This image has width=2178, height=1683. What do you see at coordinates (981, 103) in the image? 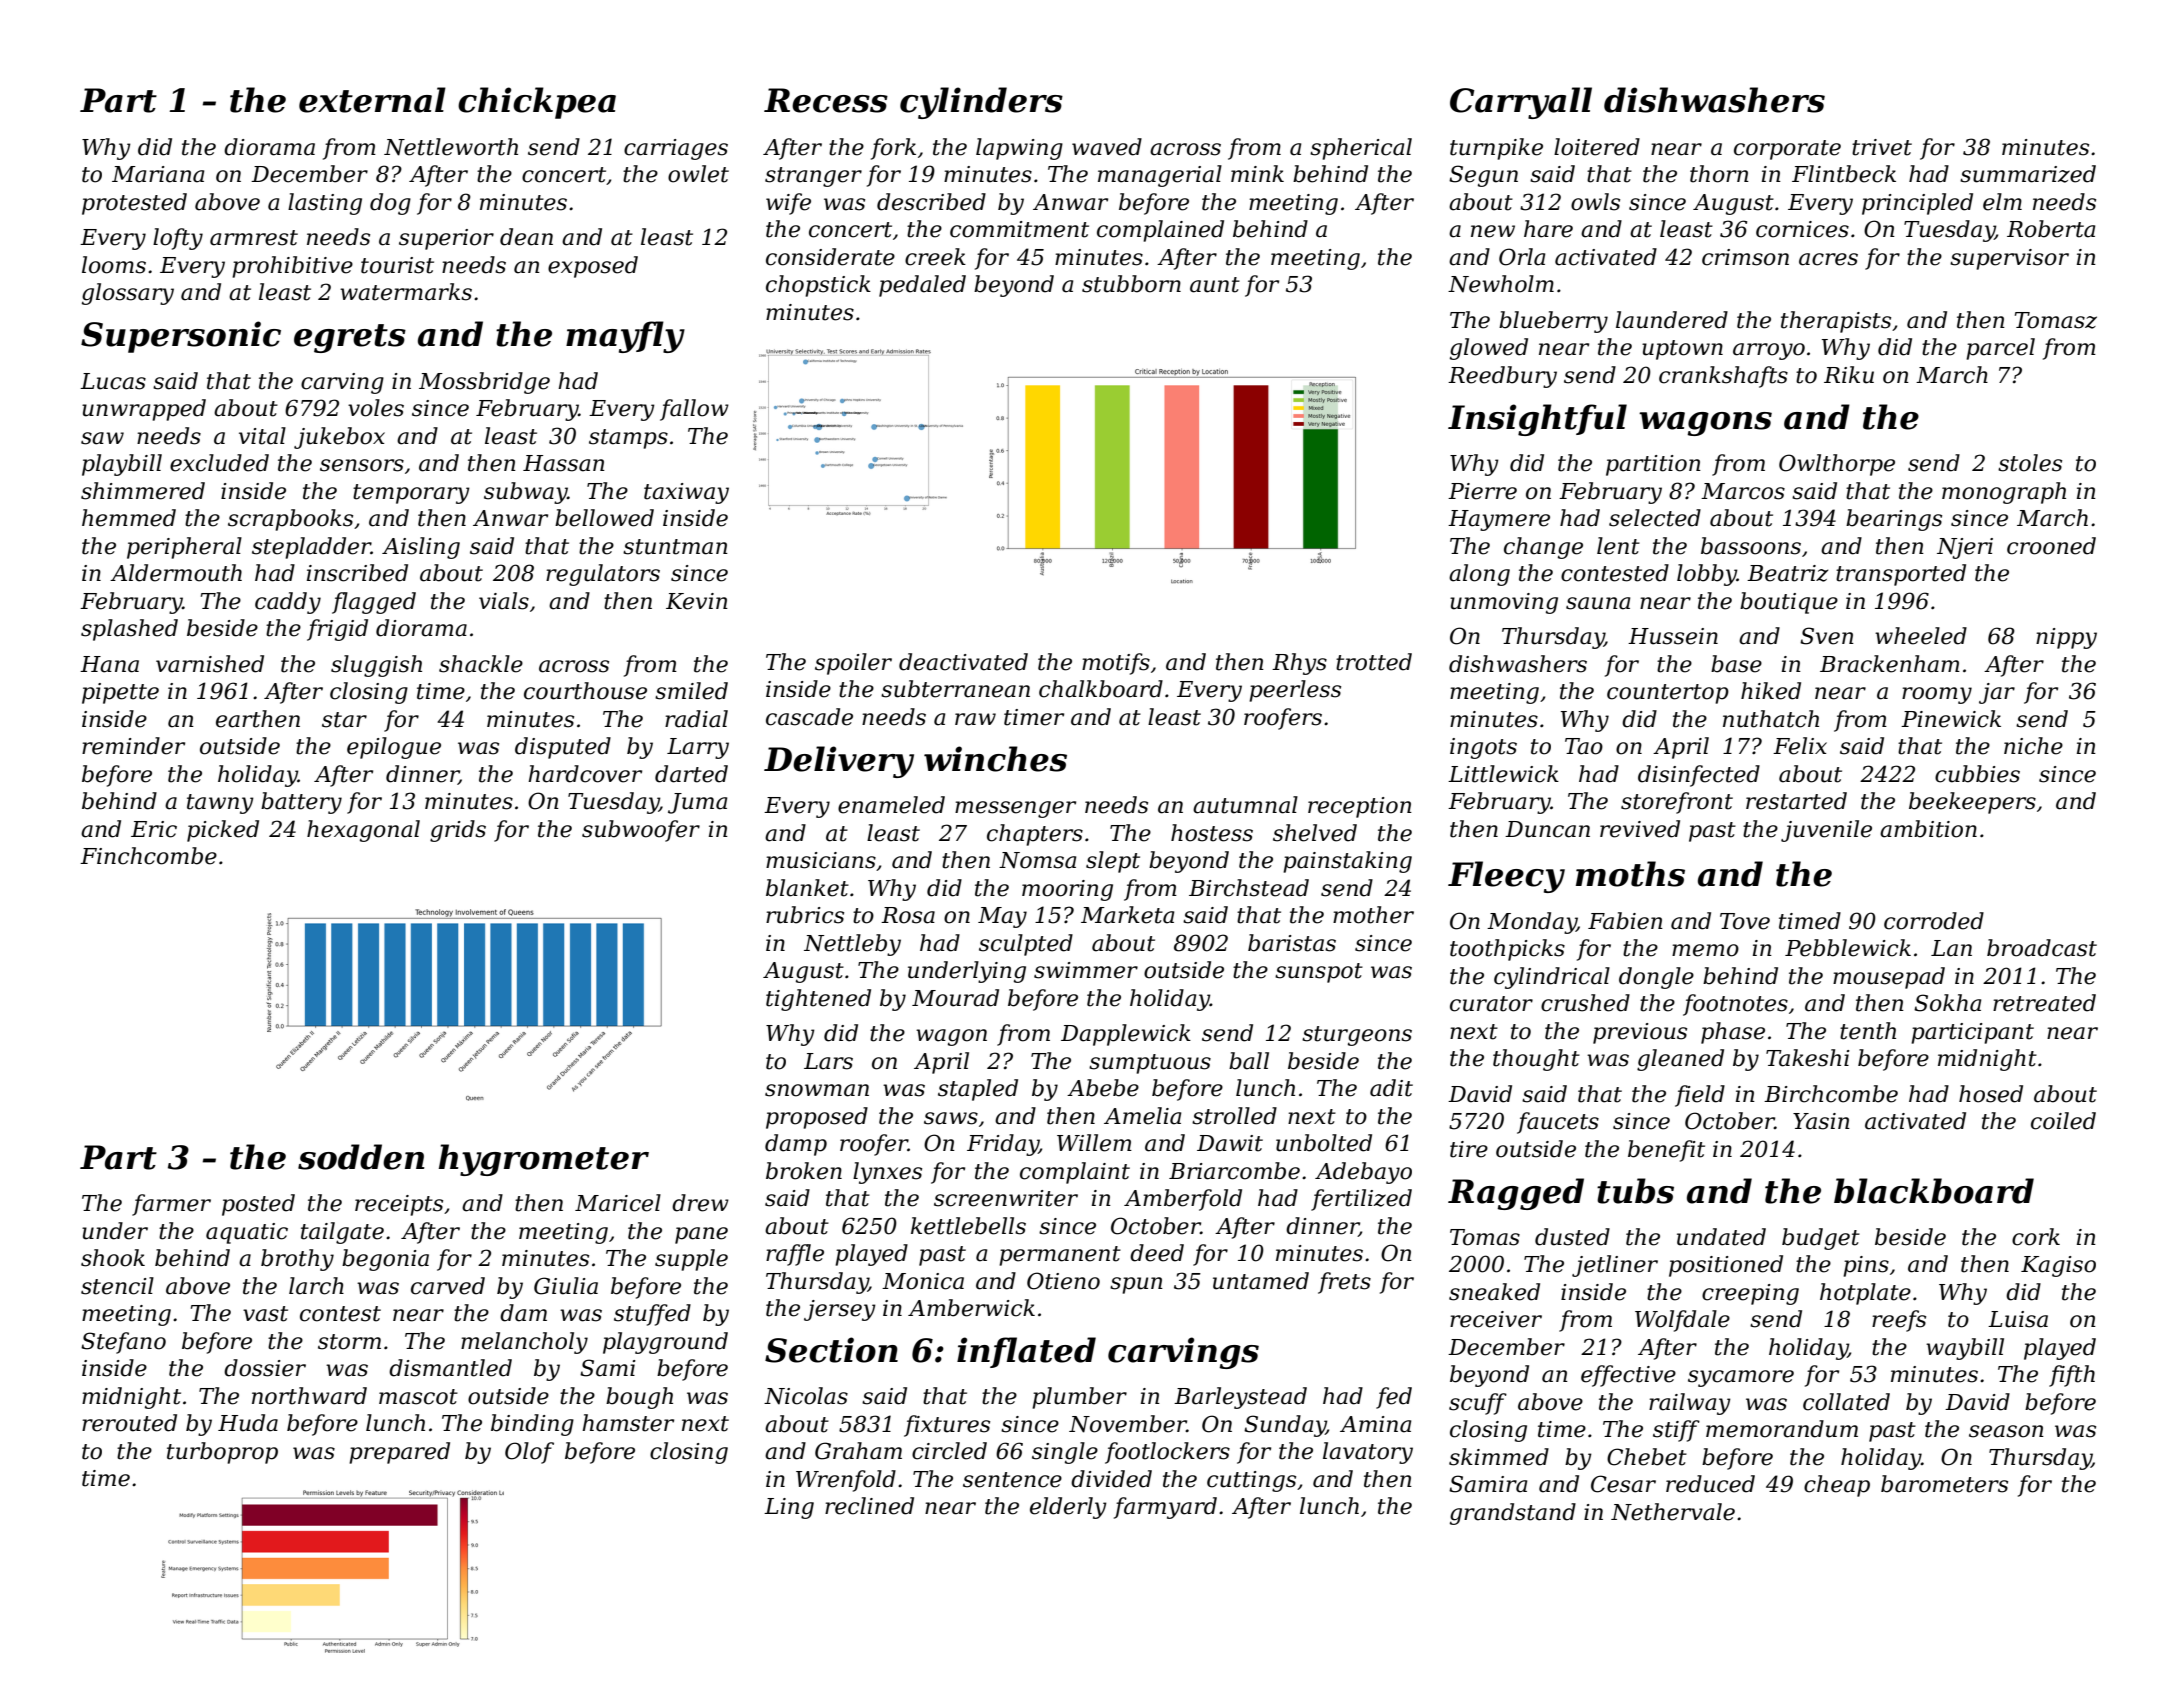
I see `cylinders` at bounding box center [981, 103].
